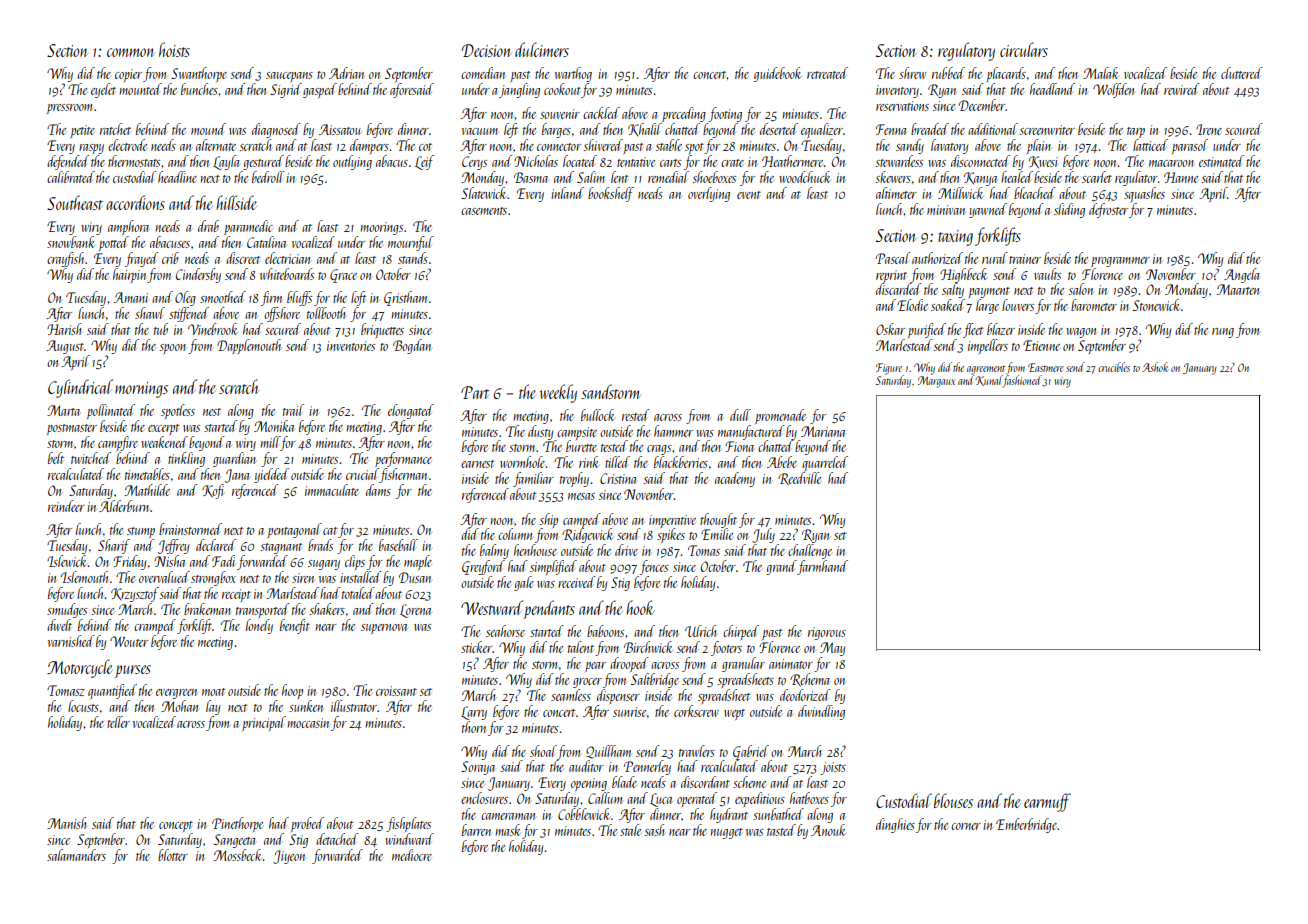 The width and height of the screenshot is (1308, 924). I want to click on shawl, so click(150, 313).
